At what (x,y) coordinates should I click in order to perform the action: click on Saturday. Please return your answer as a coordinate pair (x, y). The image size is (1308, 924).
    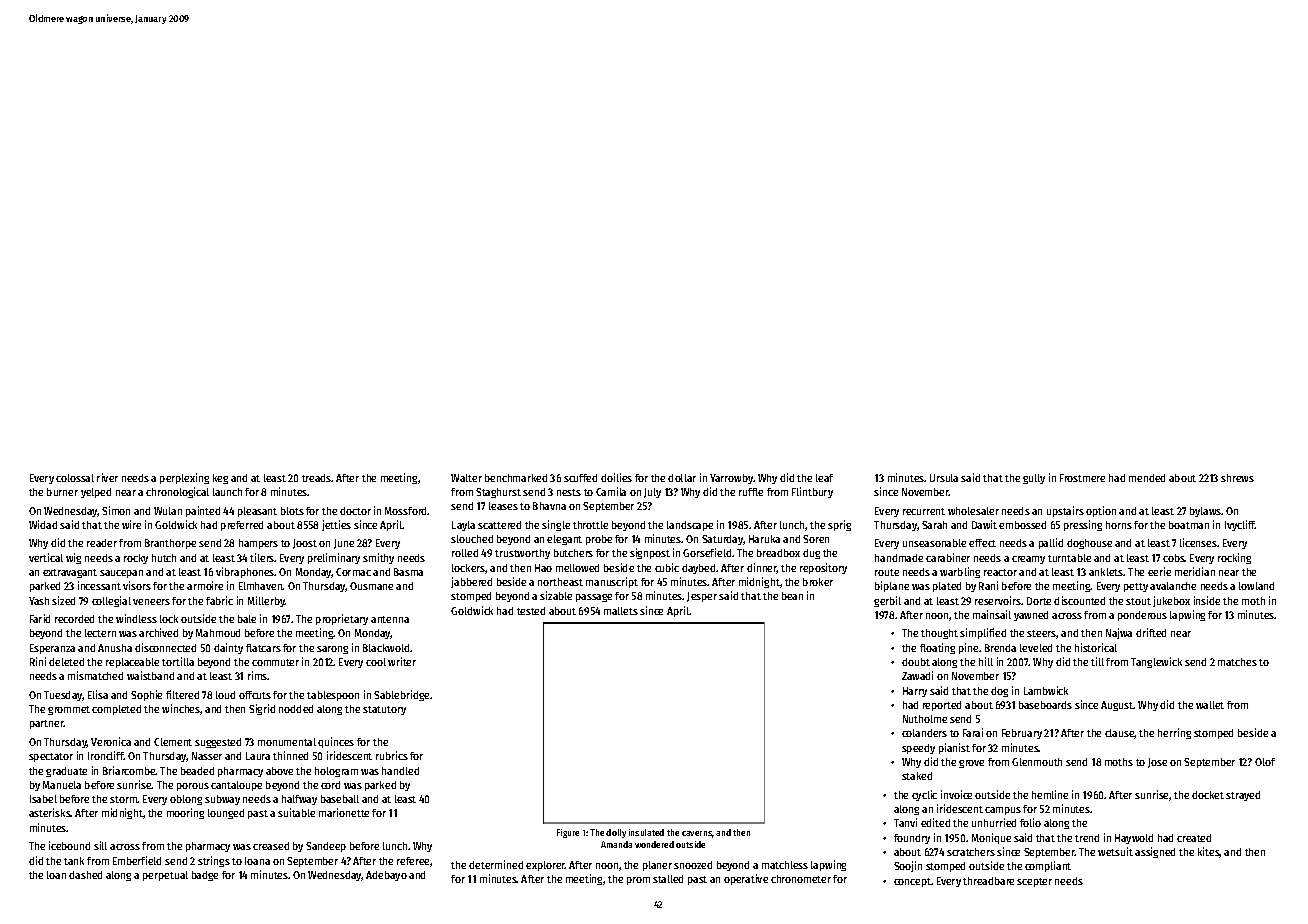
    Looking at the image, I should click on (722, 540).
